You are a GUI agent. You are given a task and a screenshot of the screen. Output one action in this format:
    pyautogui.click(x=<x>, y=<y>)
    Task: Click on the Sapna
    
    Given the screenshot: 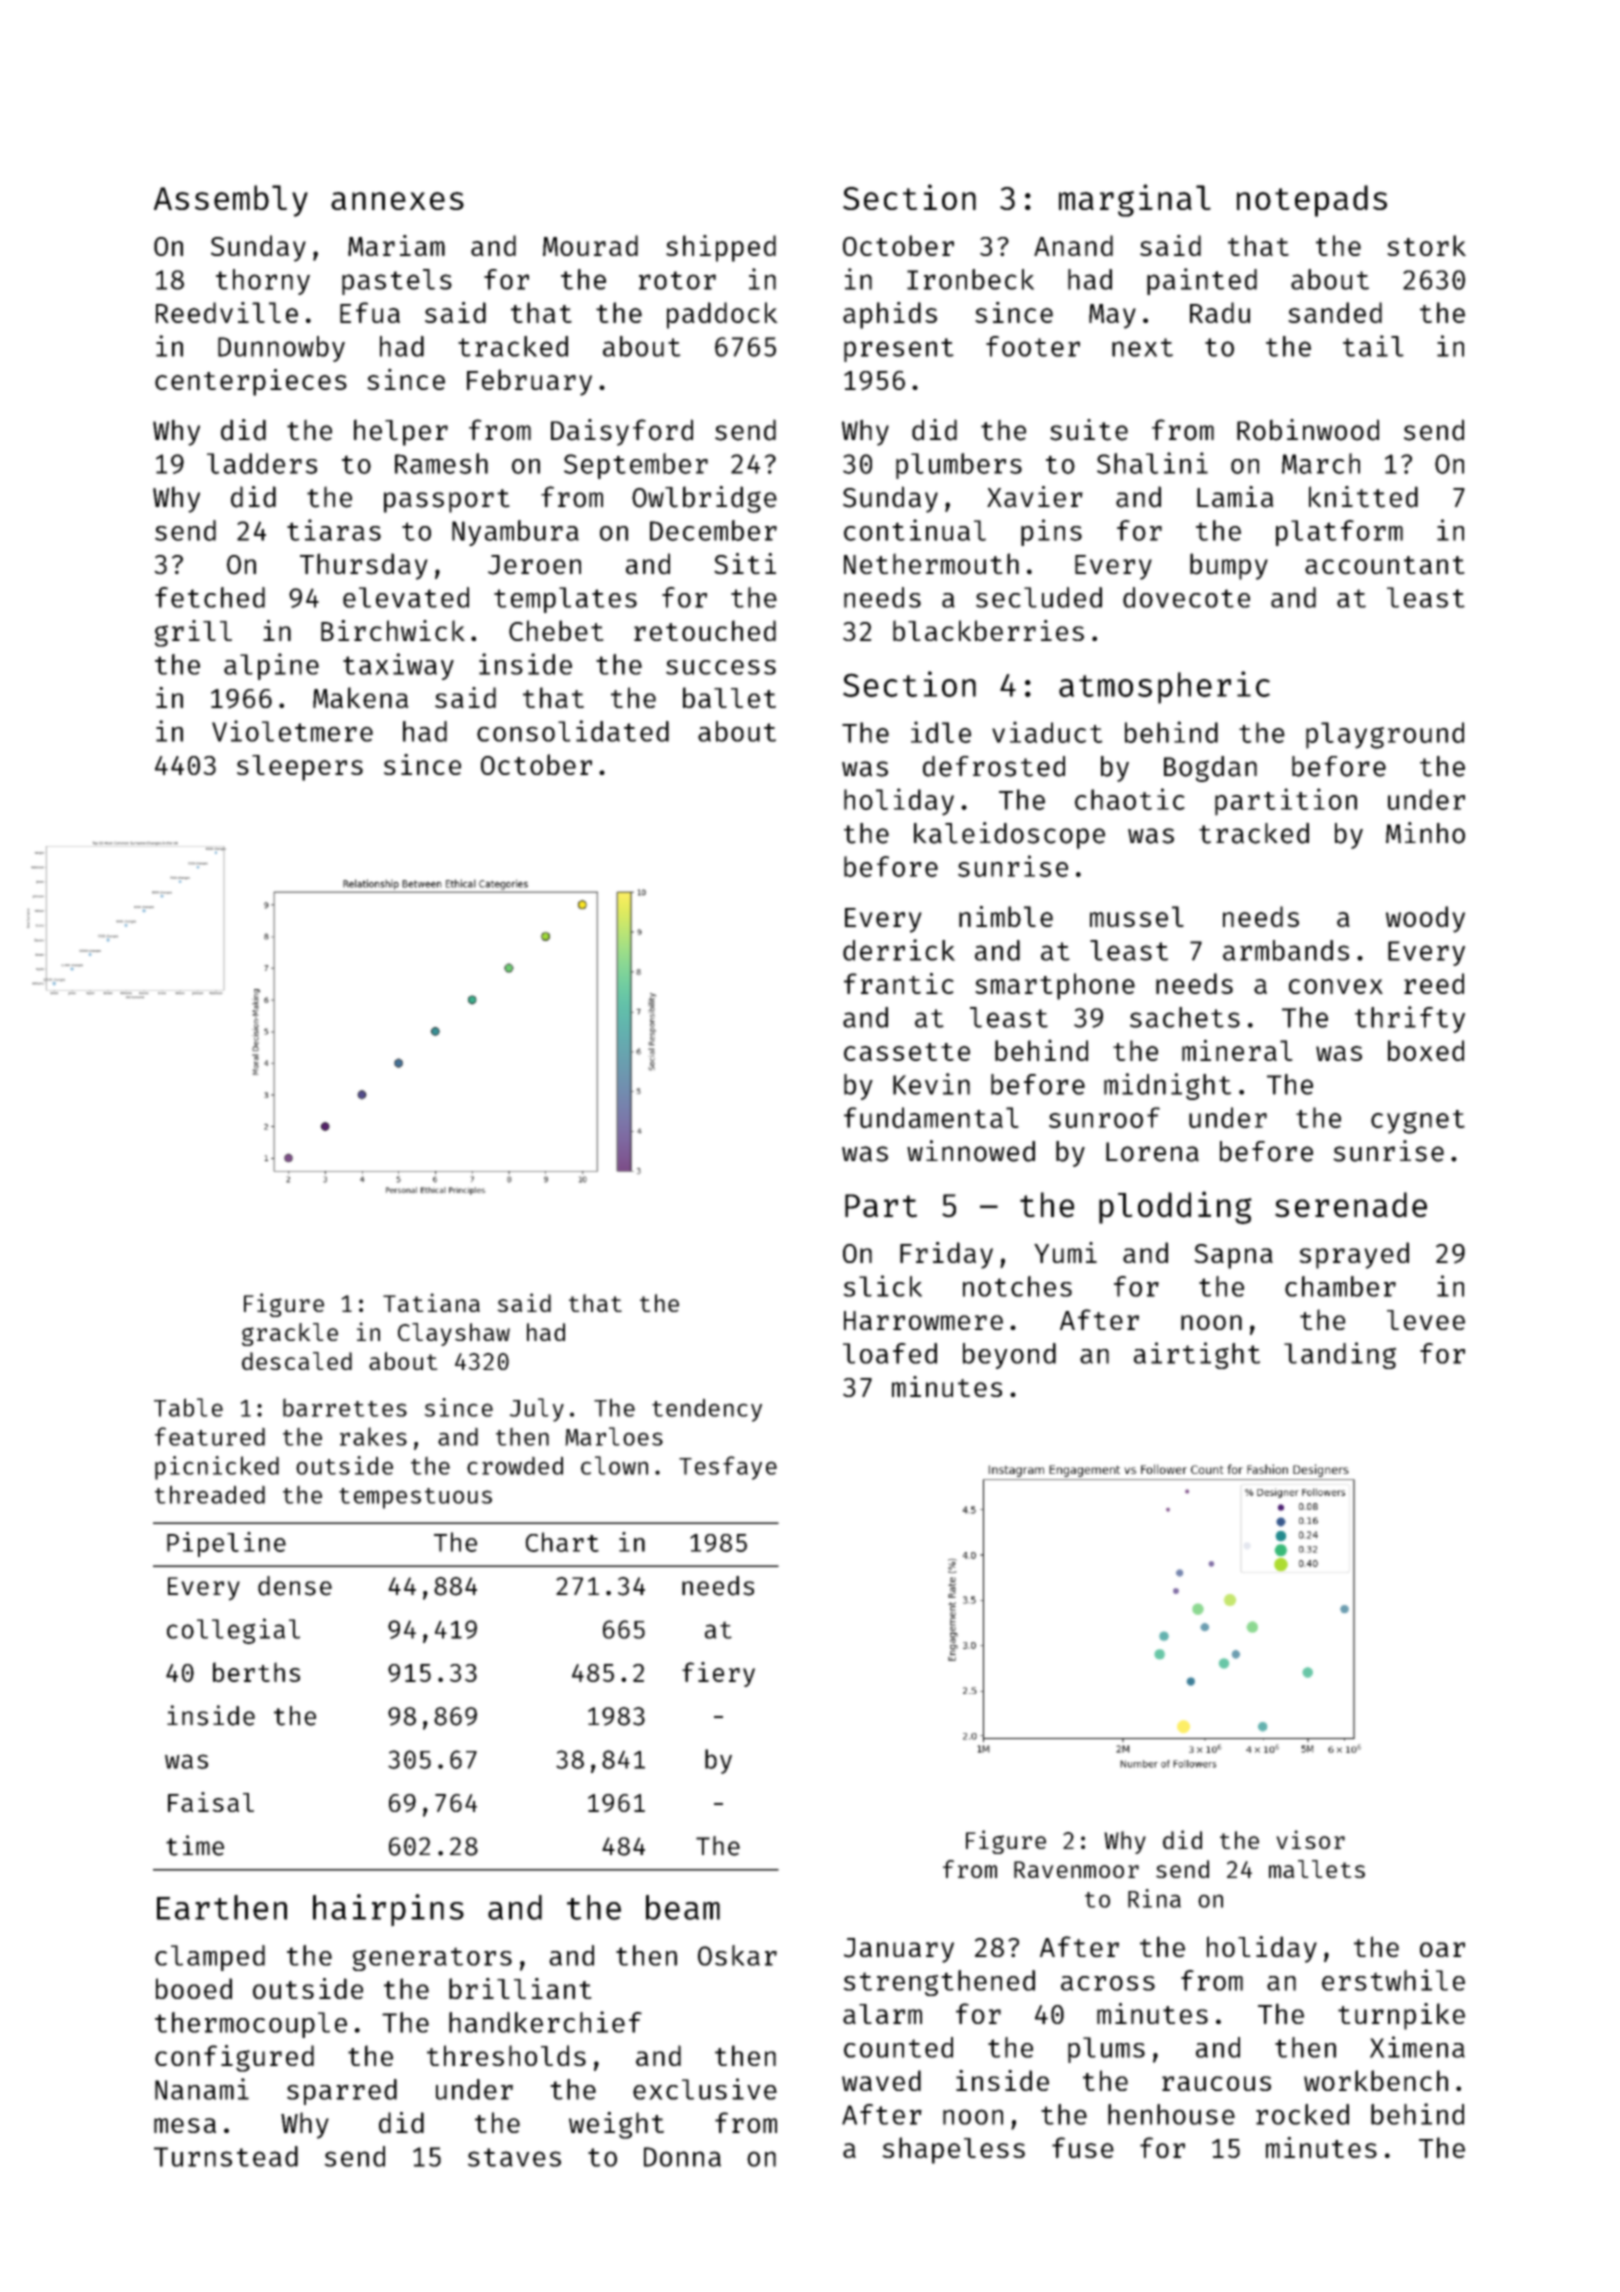 What is the action you would take?
    pyautogui.click(x=1233, y=1256)
